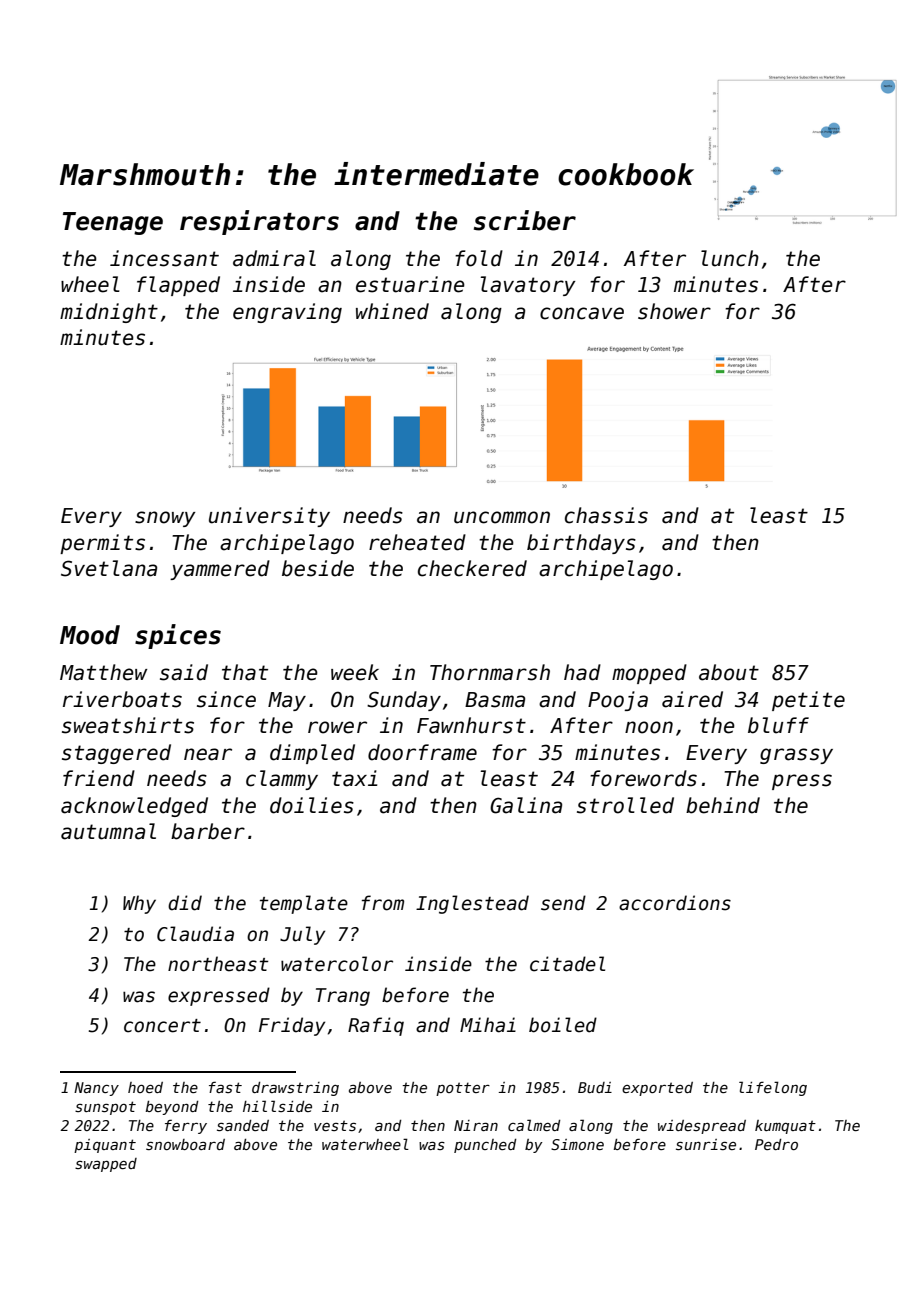  What do you see at coordinates (220, 570) in the screenshot?
I see `yammered` at bounding box center [220, 570].
